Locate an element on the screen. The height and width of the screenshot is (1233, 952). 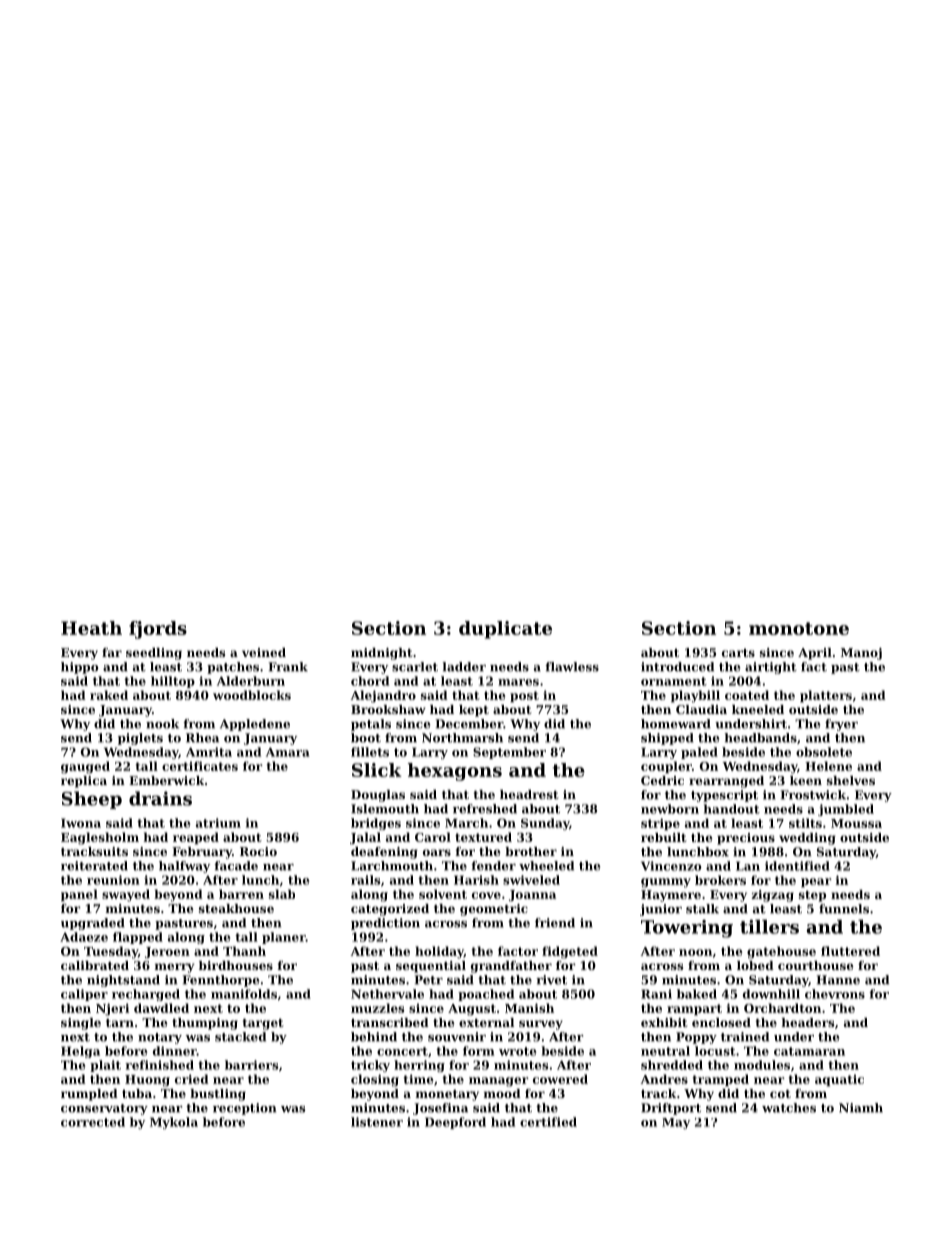
recharged is located at coordinates (146, 995).
